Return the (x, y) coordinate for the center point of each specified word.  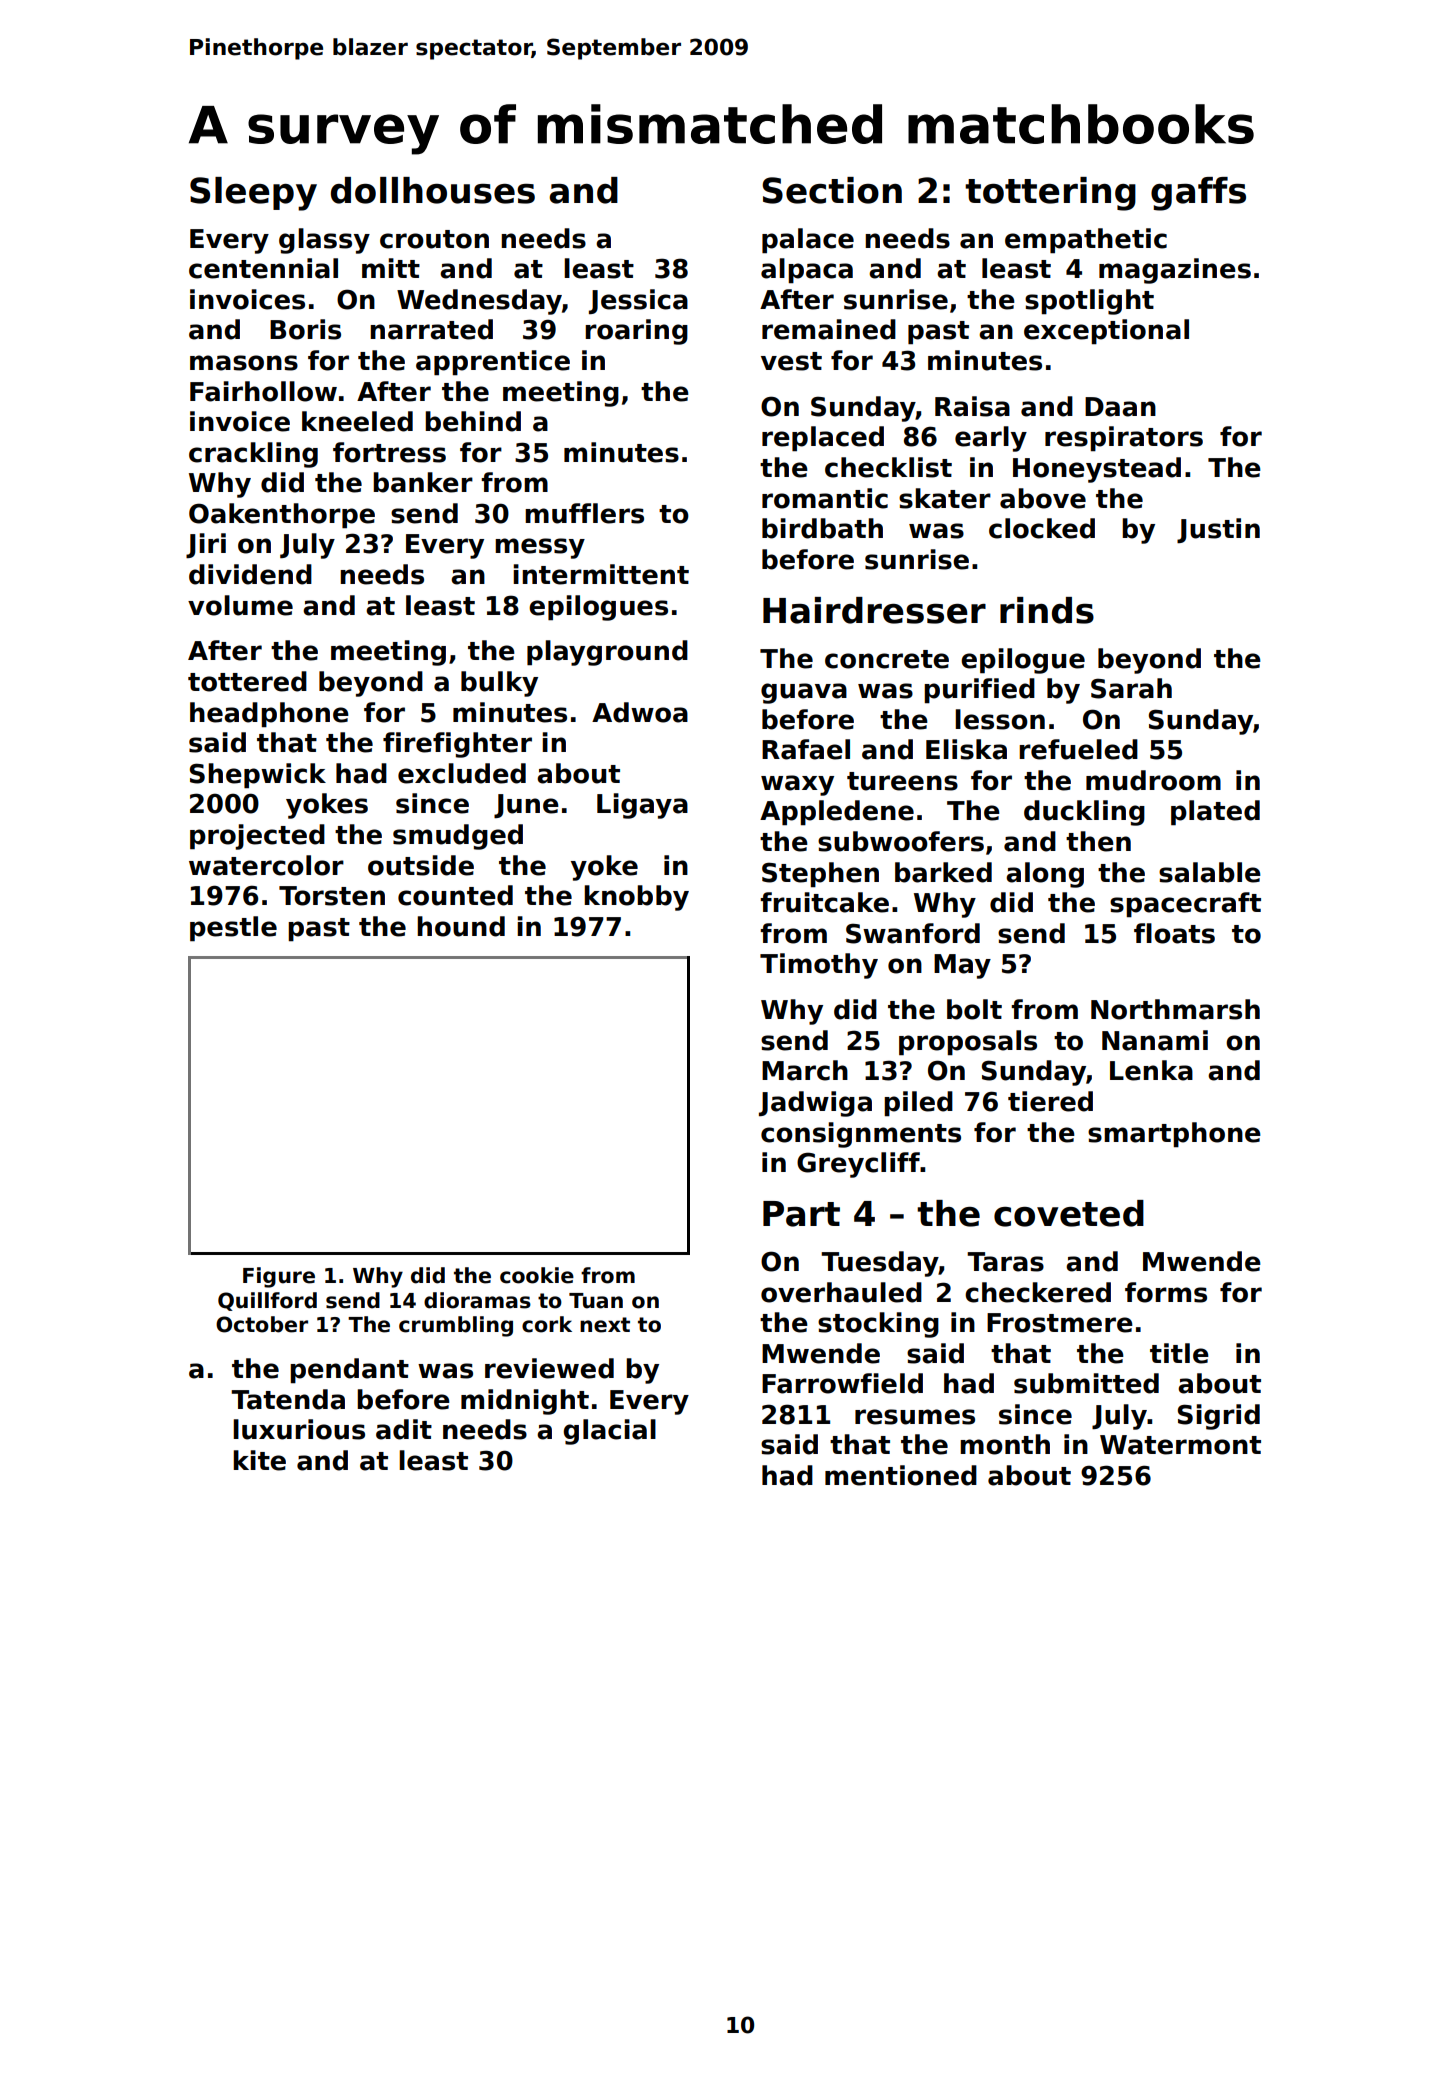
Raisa (972, 406)
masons (244, 363)
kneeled (357, 421)
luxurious (299, 1429)
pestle (233, 929)
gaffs (1198, 194)
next (605, 1325)
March (805, 1070)
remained (829, 329)
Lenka (1151, 1070)
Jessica (638, 301)
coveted (1069, 1213)
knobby (636, 898)
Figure (279, 1277)
